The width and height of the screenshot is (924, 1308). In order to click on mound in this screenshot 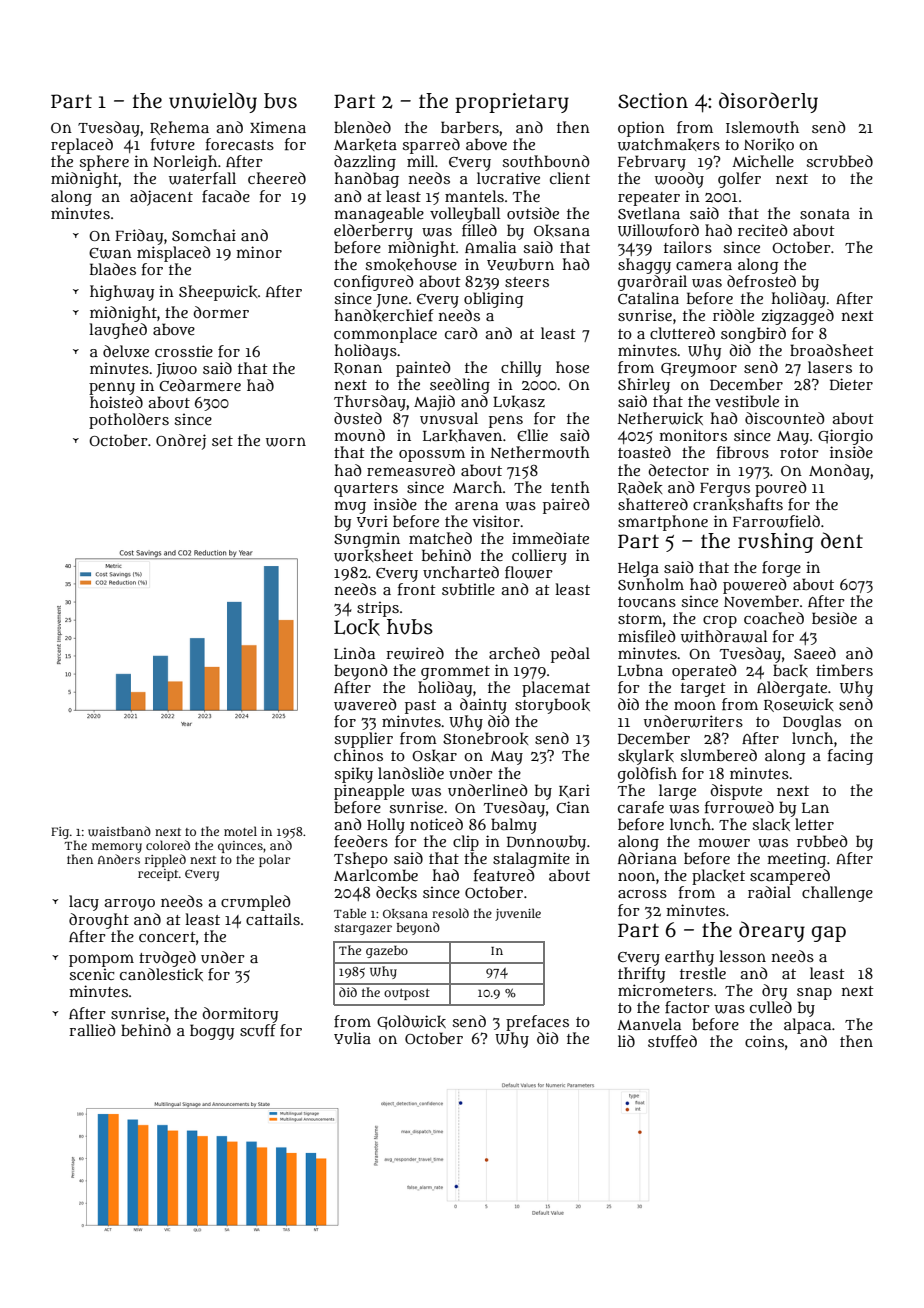, I will do `click(360, 435)`.
